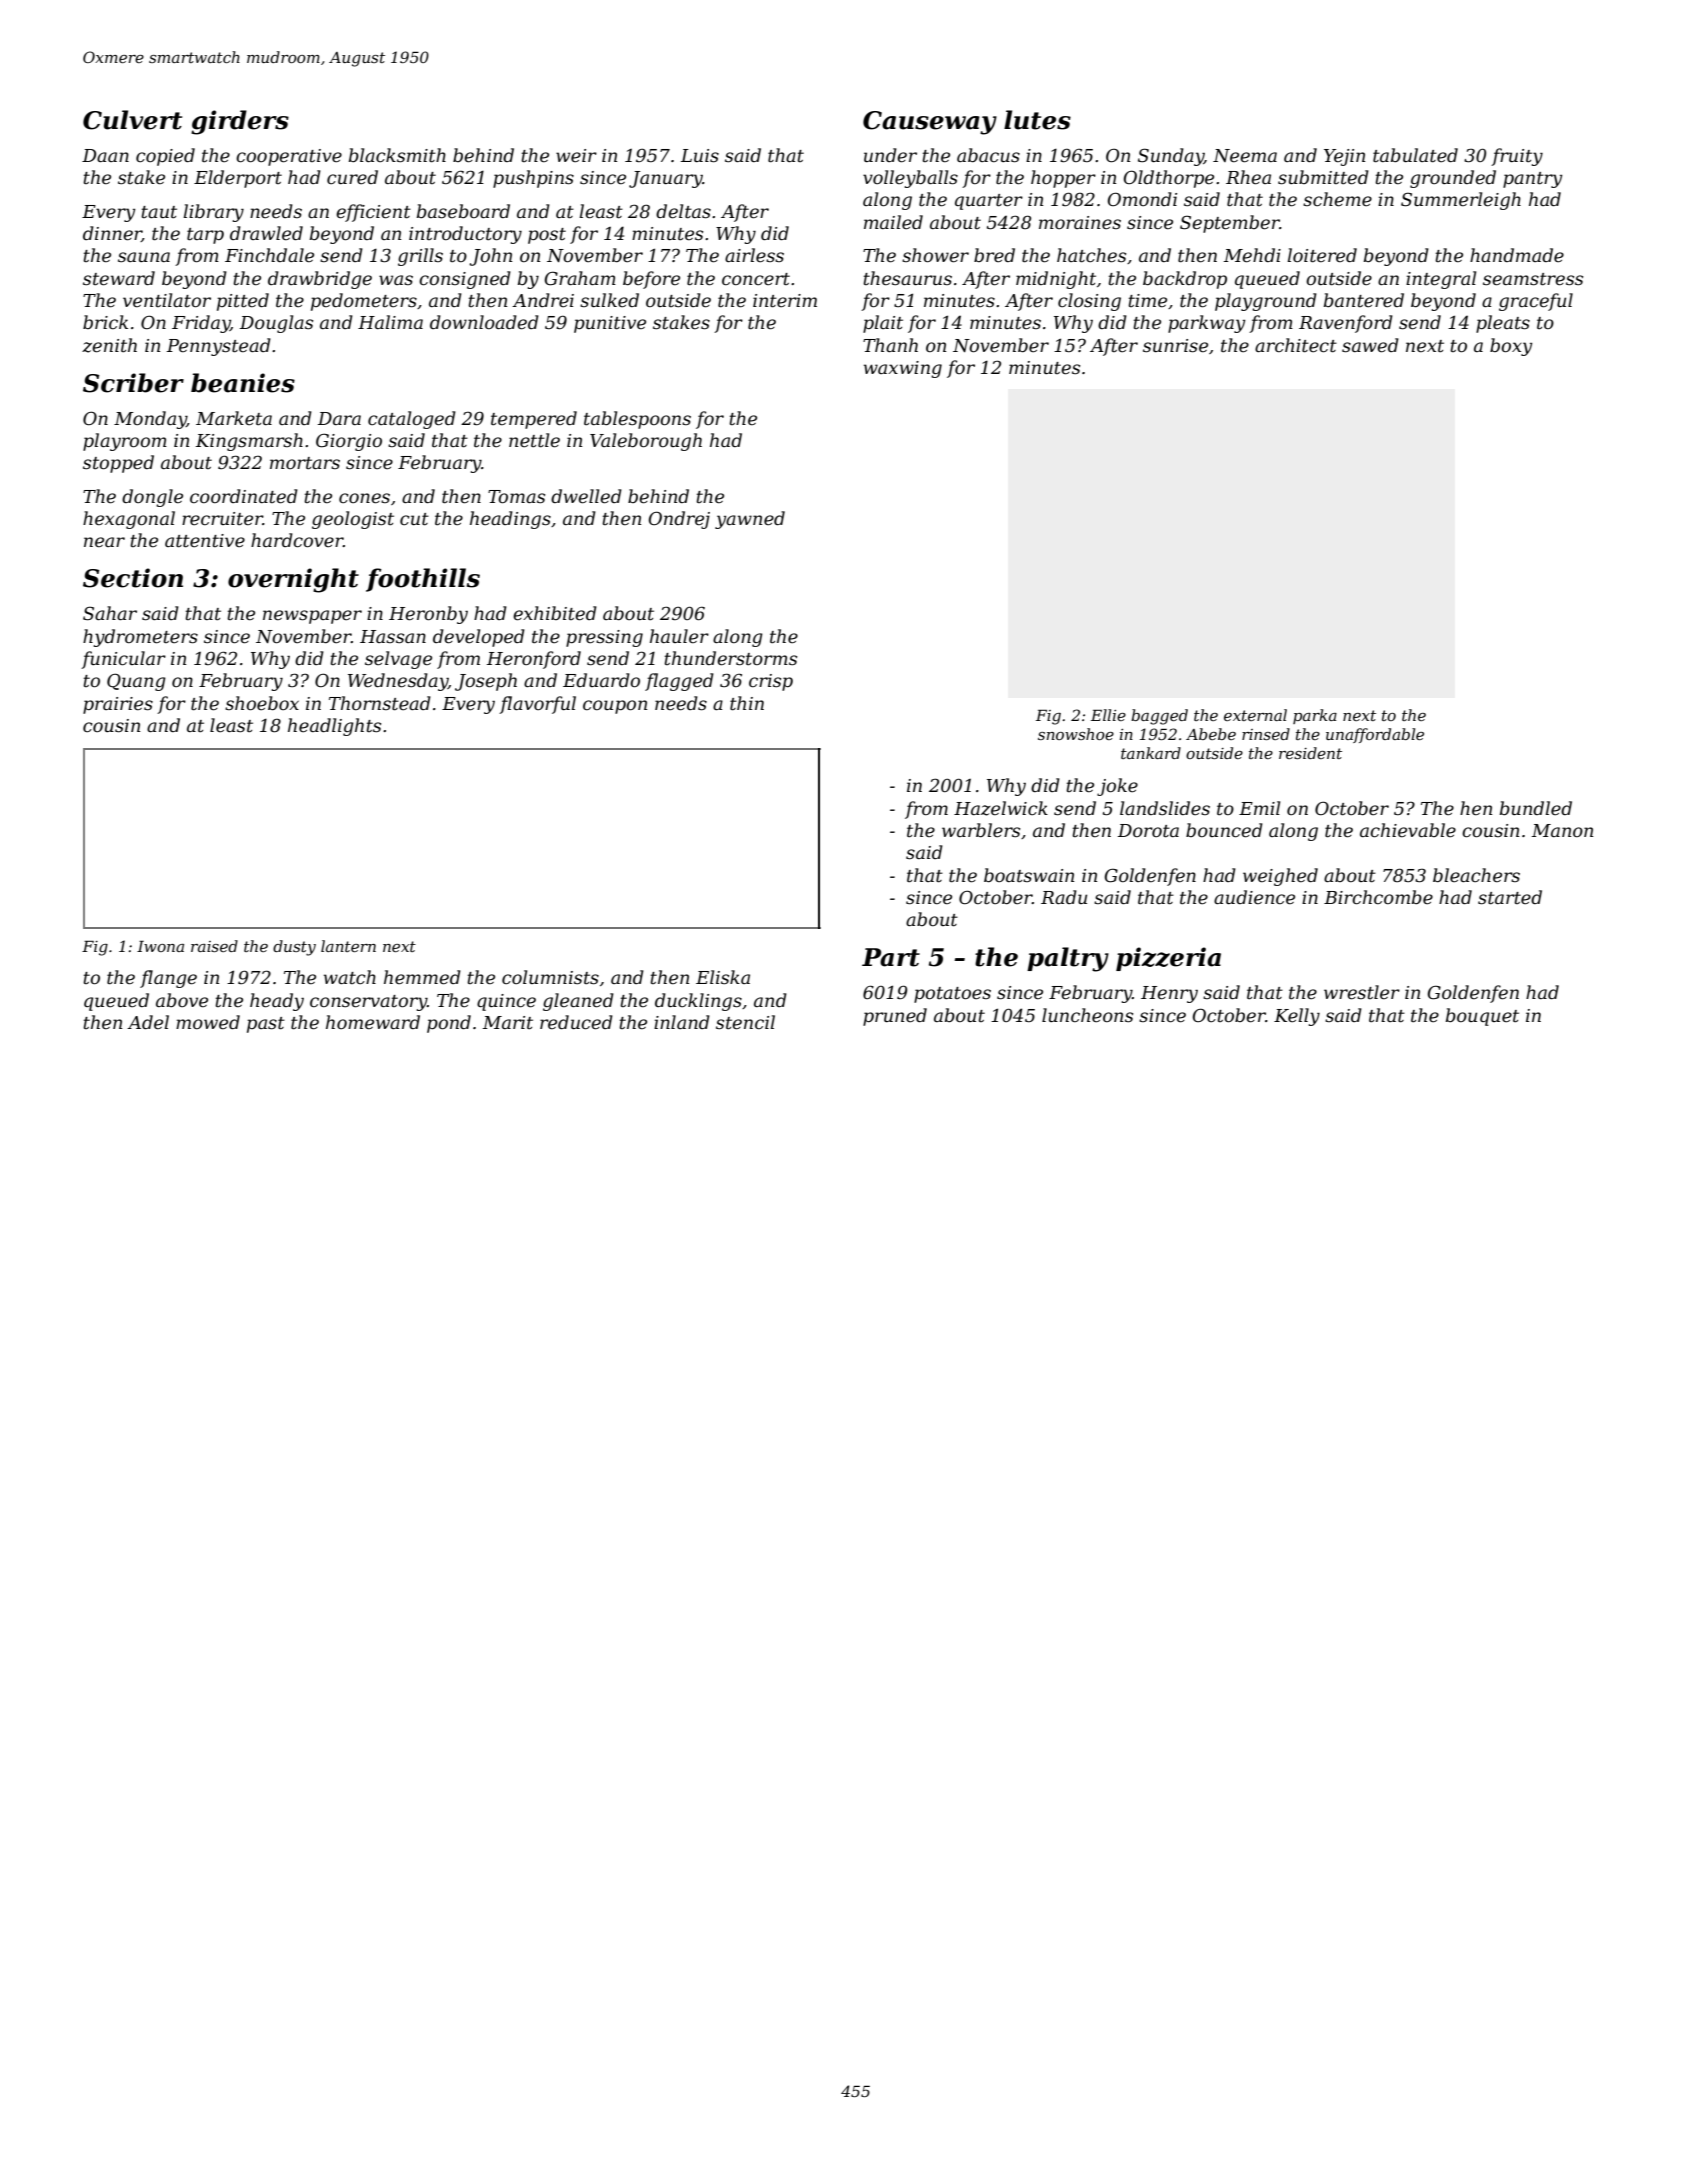 This screenshot has height=2178, width=1683. Describe the element at coordinates (910, 179) in the screenshot. I see `volleyballs` at that location.
